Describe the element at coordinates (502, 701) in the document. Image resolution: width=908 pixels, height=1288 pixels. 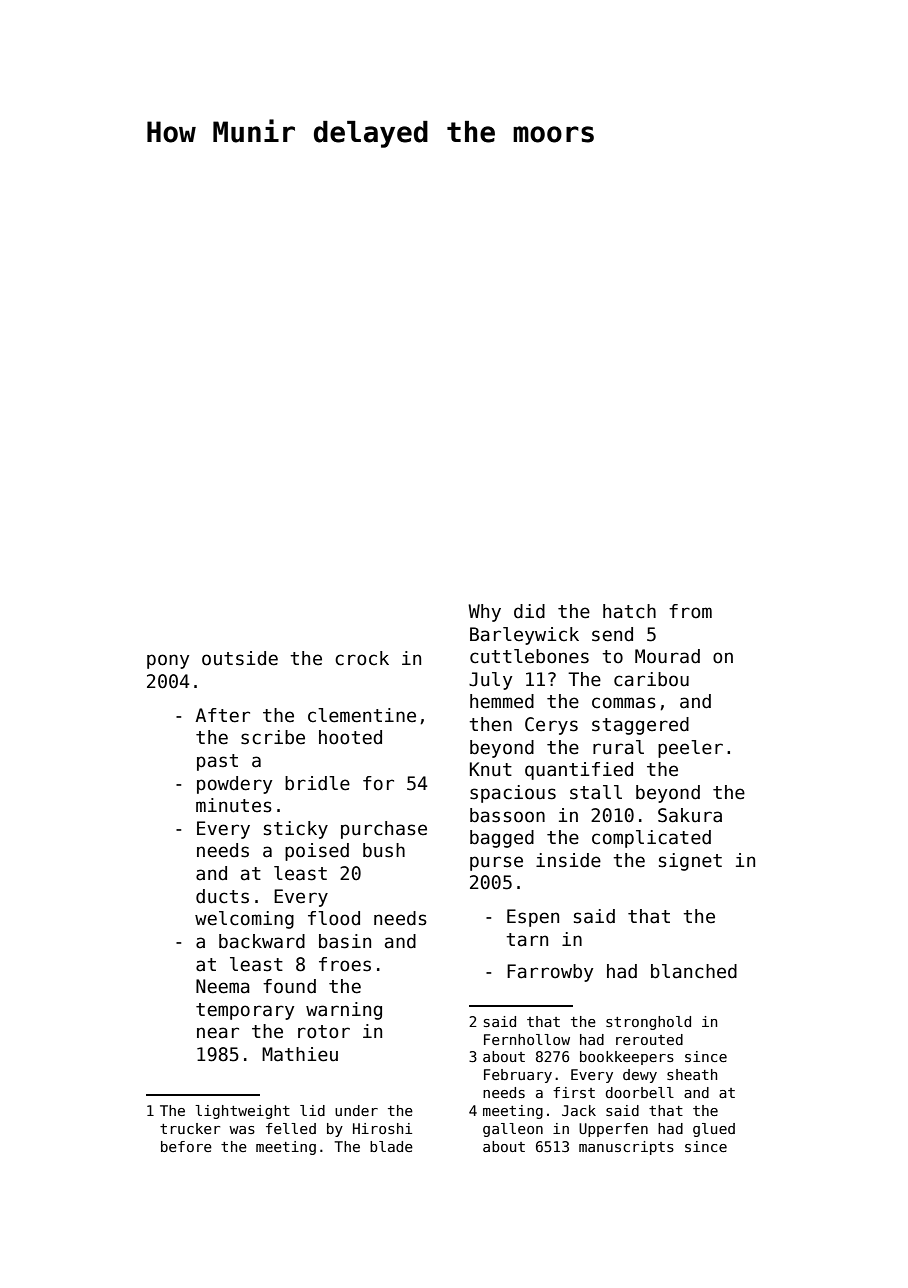
I see `hemmed` at that location.
